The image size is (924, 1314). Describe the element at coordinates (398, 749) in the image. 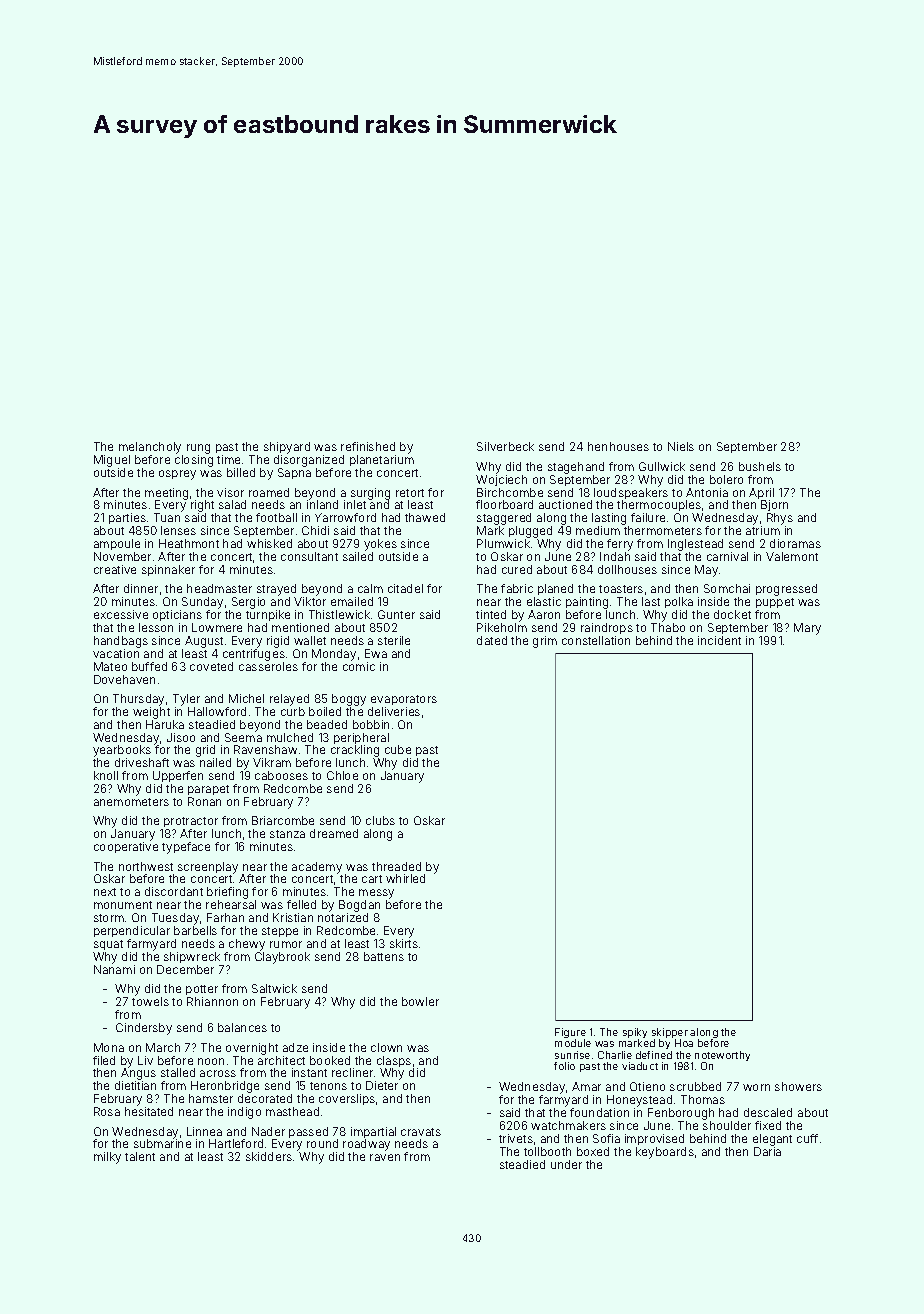

I see `cube` at that location.
